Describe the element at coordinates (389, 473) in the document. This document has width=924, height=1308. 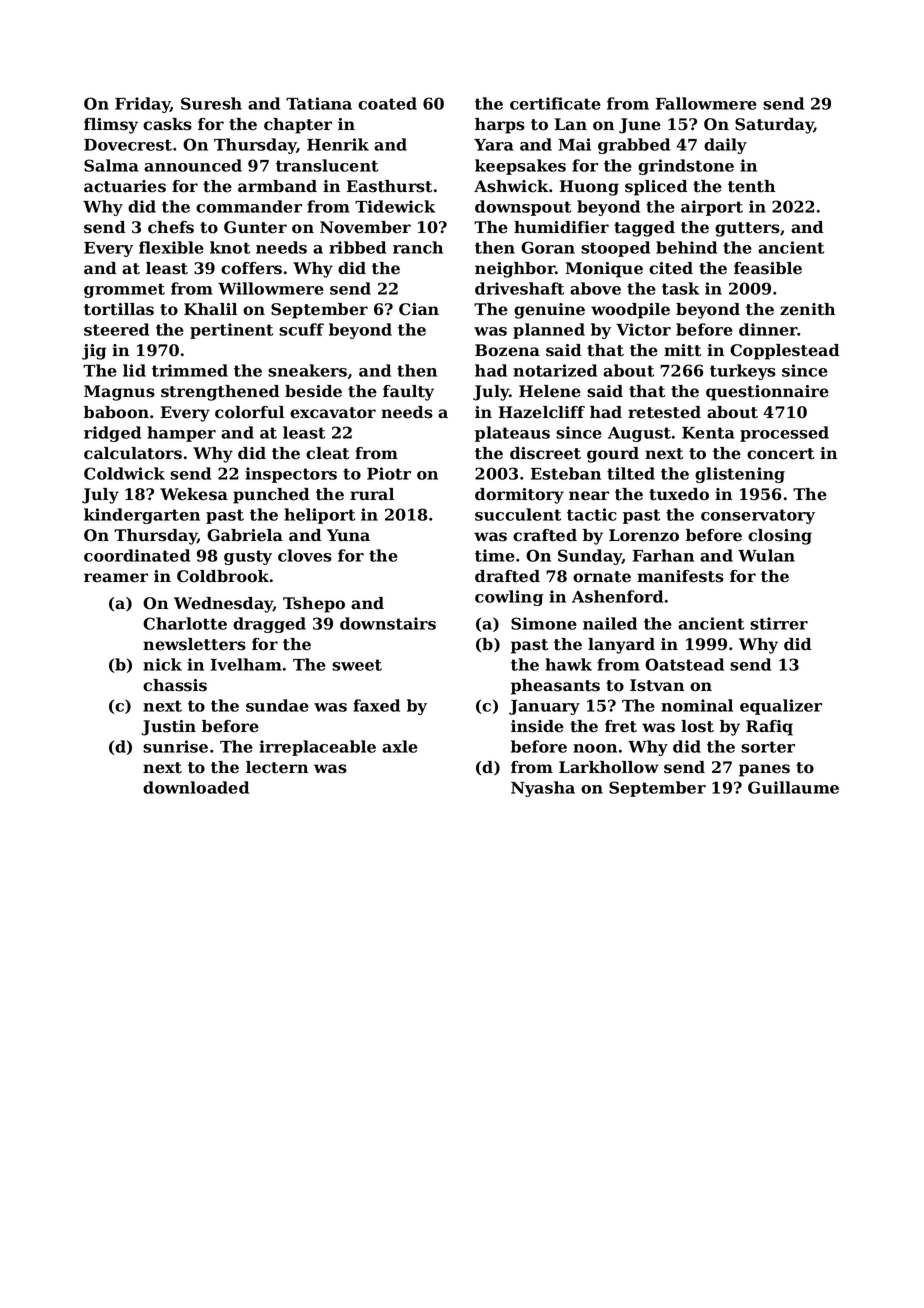
I see `Piotr` at that location.
